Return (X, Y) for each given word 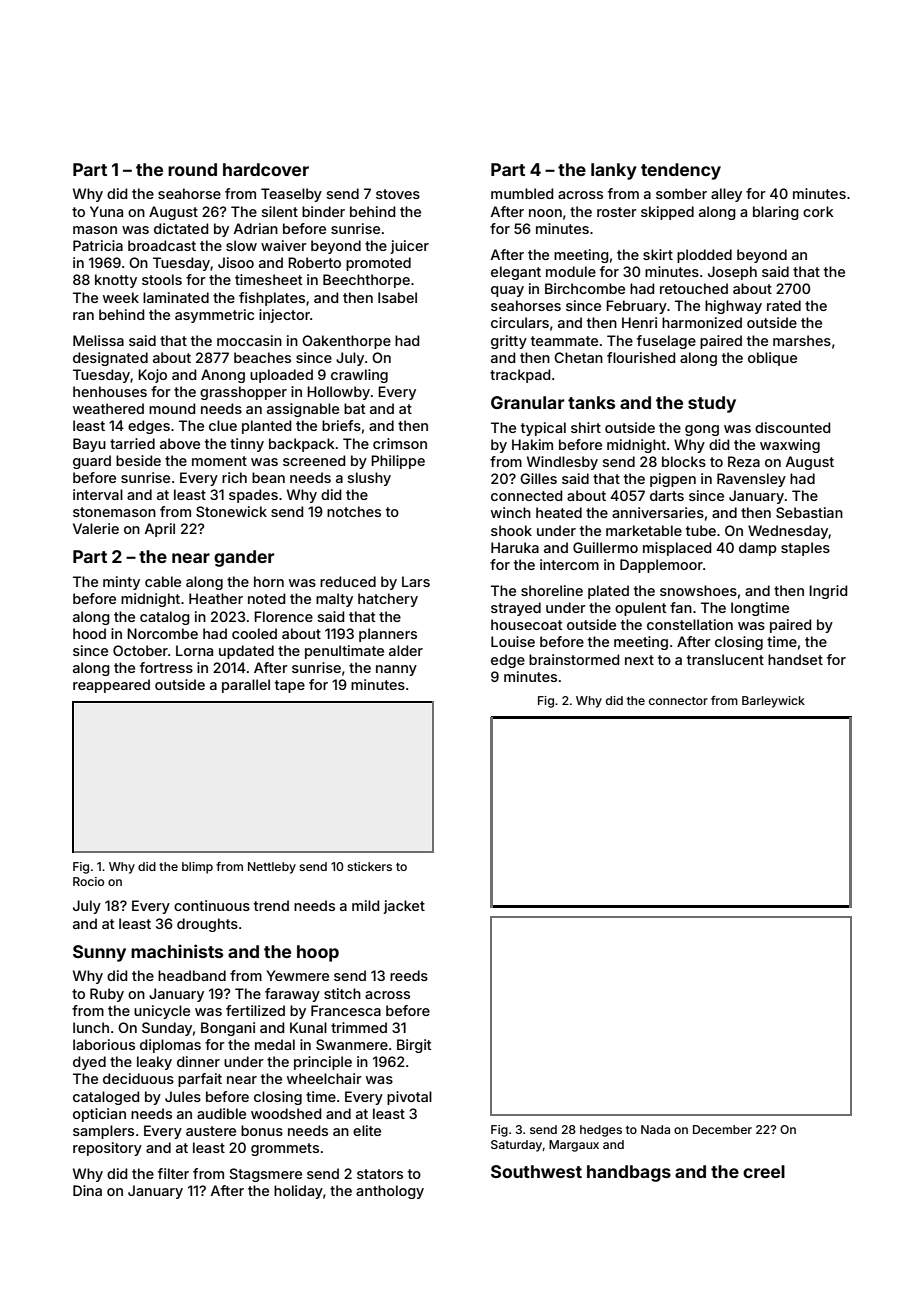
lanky (614, 171)
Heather (216, 598)
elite (367, 1130)
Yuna (106, 211)
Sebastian (809, 512)
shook (511, 530)
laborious (104, 1044)
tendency (681, 171)
